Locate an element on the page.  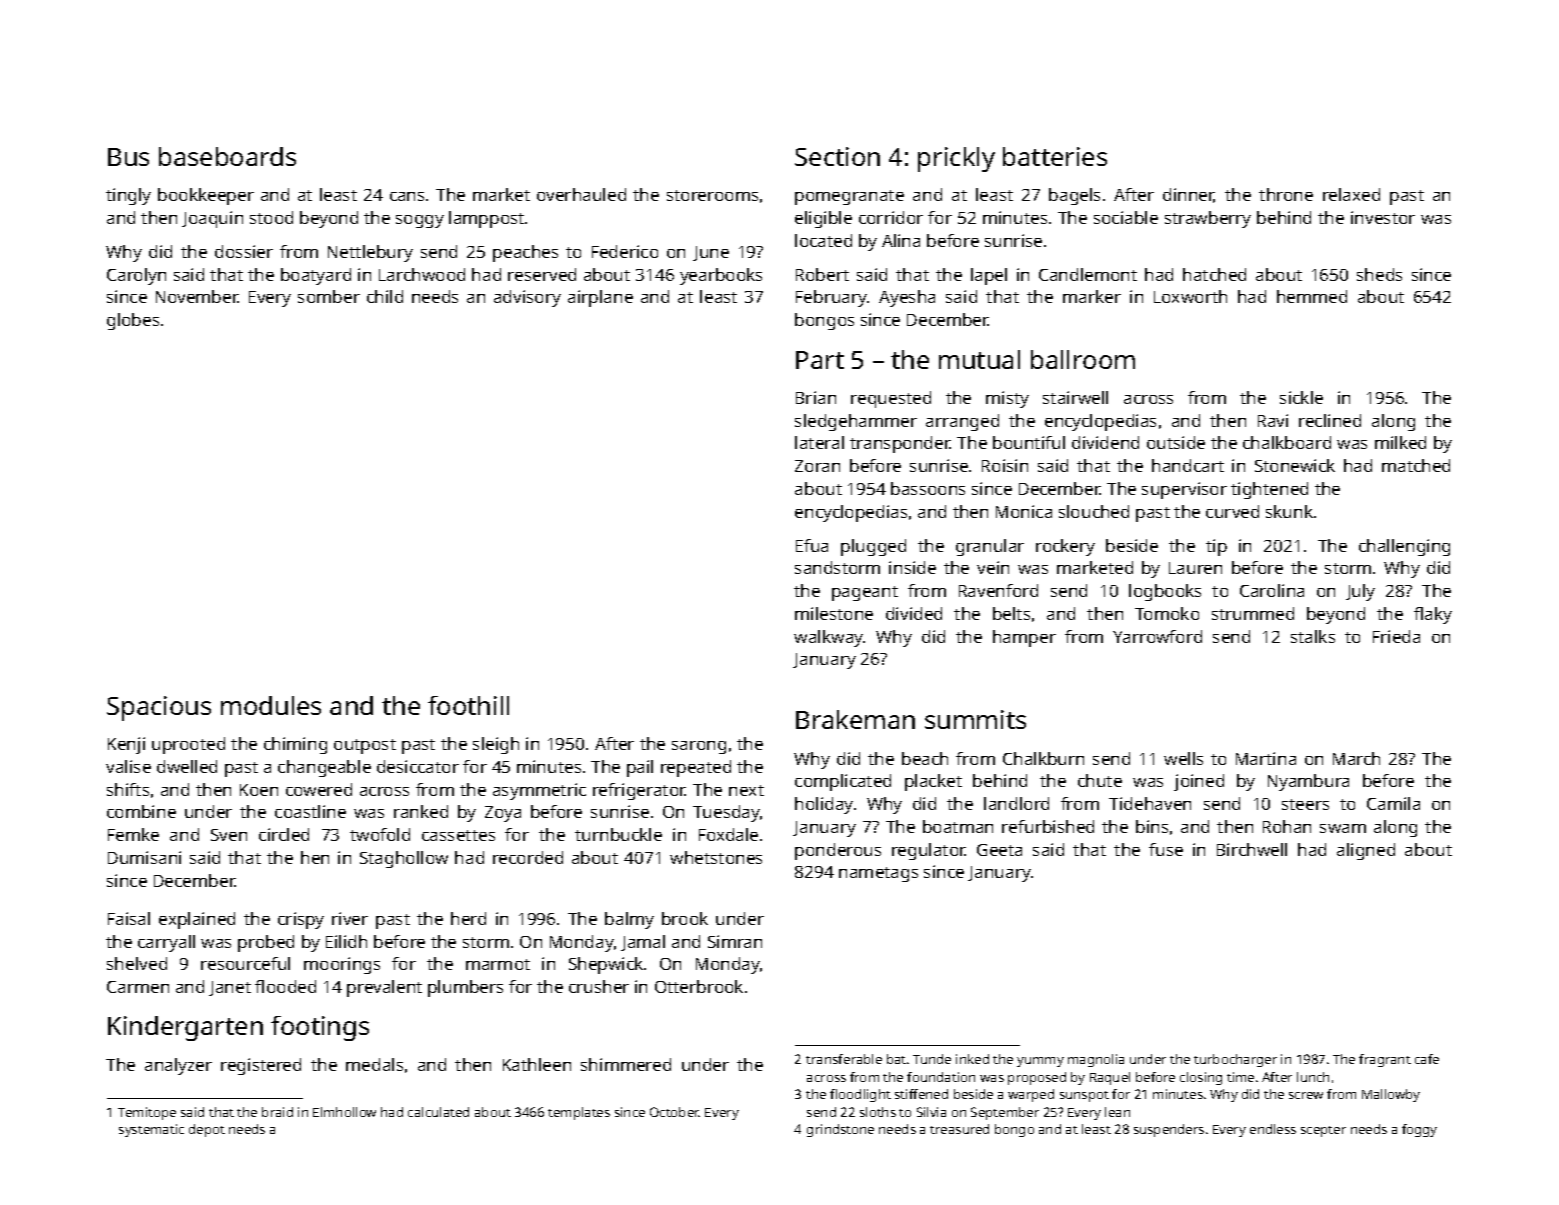
walkway is located at coordinates (829, 638).
